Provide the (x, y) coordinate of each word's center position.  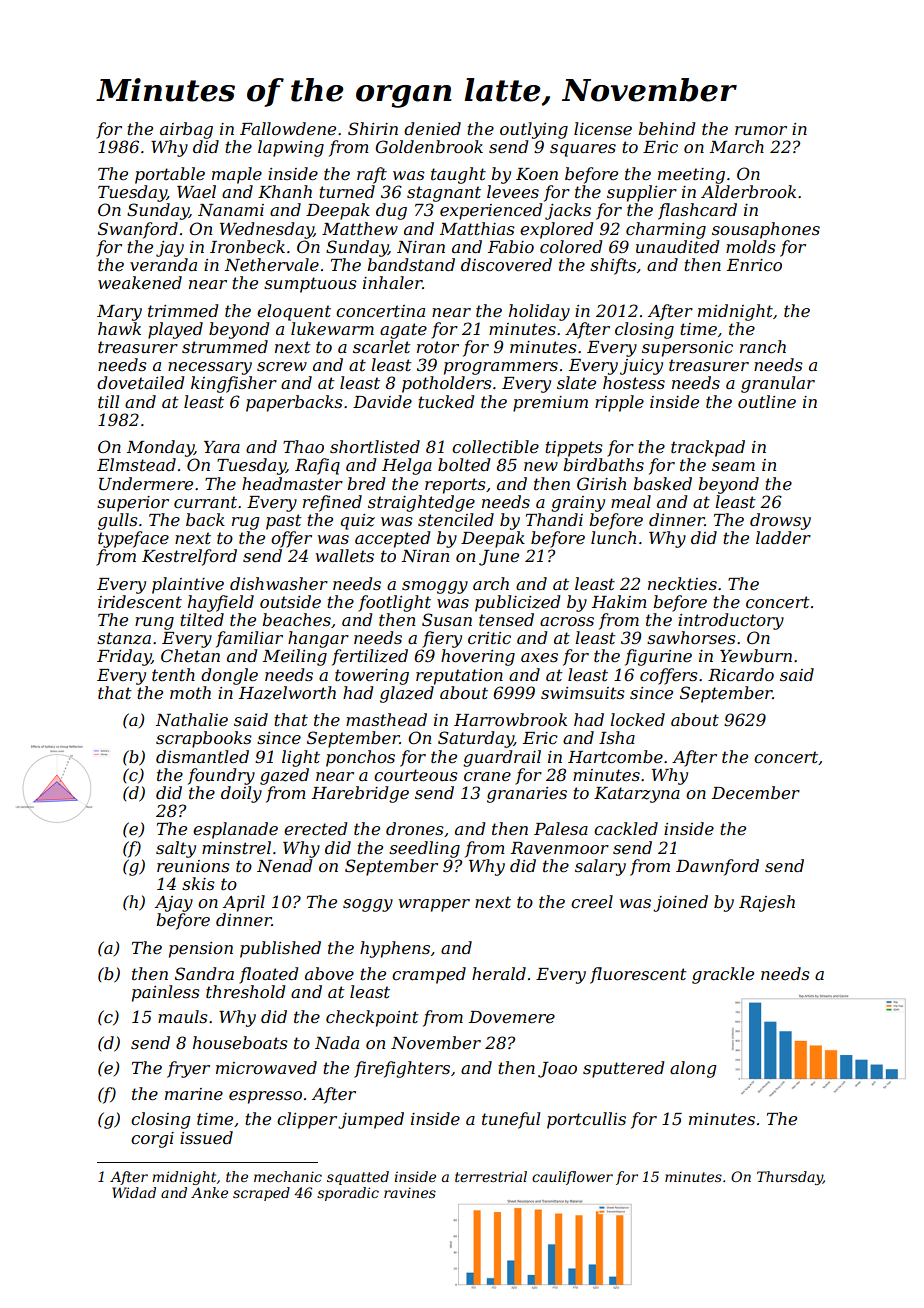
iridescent (140, 601)
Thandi (554, 519)
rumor (761, 130)
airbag (186, 130)
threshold (245, 991)
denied (432, 128)
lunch (613, 537)
